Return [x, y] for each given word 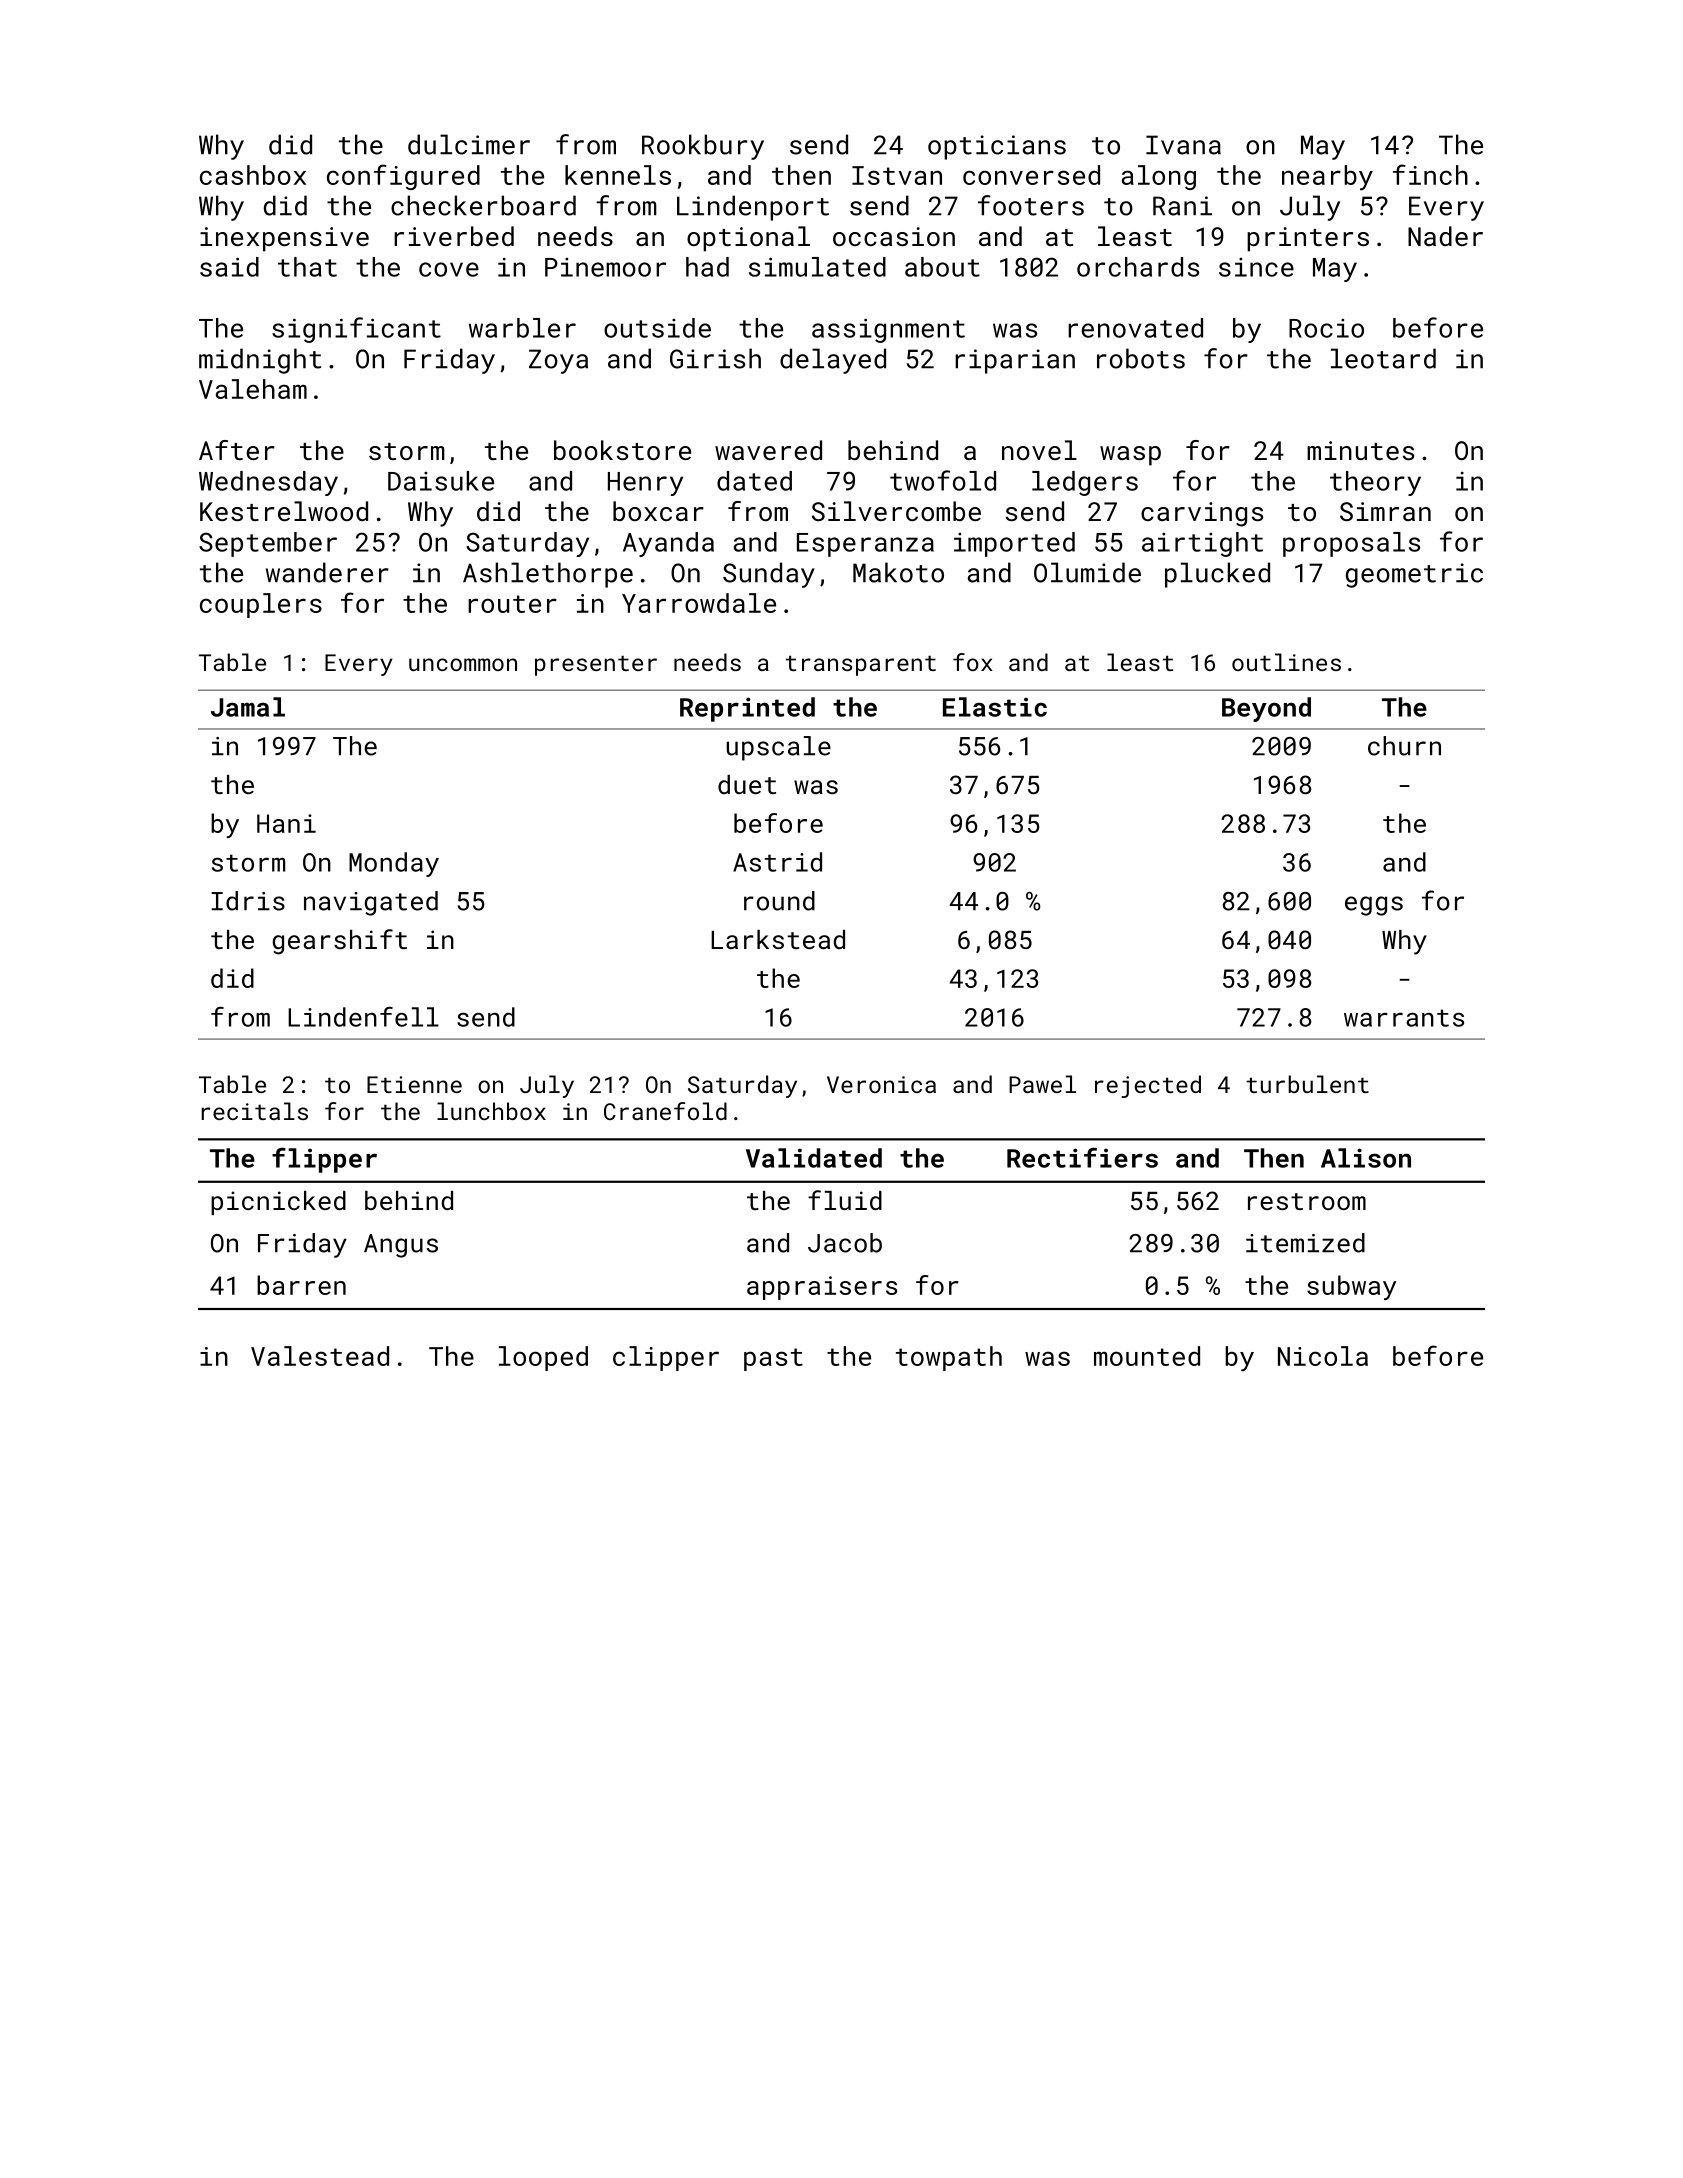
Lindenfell [363, 1017]
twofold [943, 480]
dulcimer [469, 144]
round [779, 901]
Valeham [253, 389]
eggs [1374, 906]
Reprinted [747, 709]
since [1256, 267]
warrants [1404, 1018]
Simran [1385, 511]
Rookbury [703, 147]
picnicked [278, 1203]
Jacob [845, 1243]
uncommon [463, 664]
